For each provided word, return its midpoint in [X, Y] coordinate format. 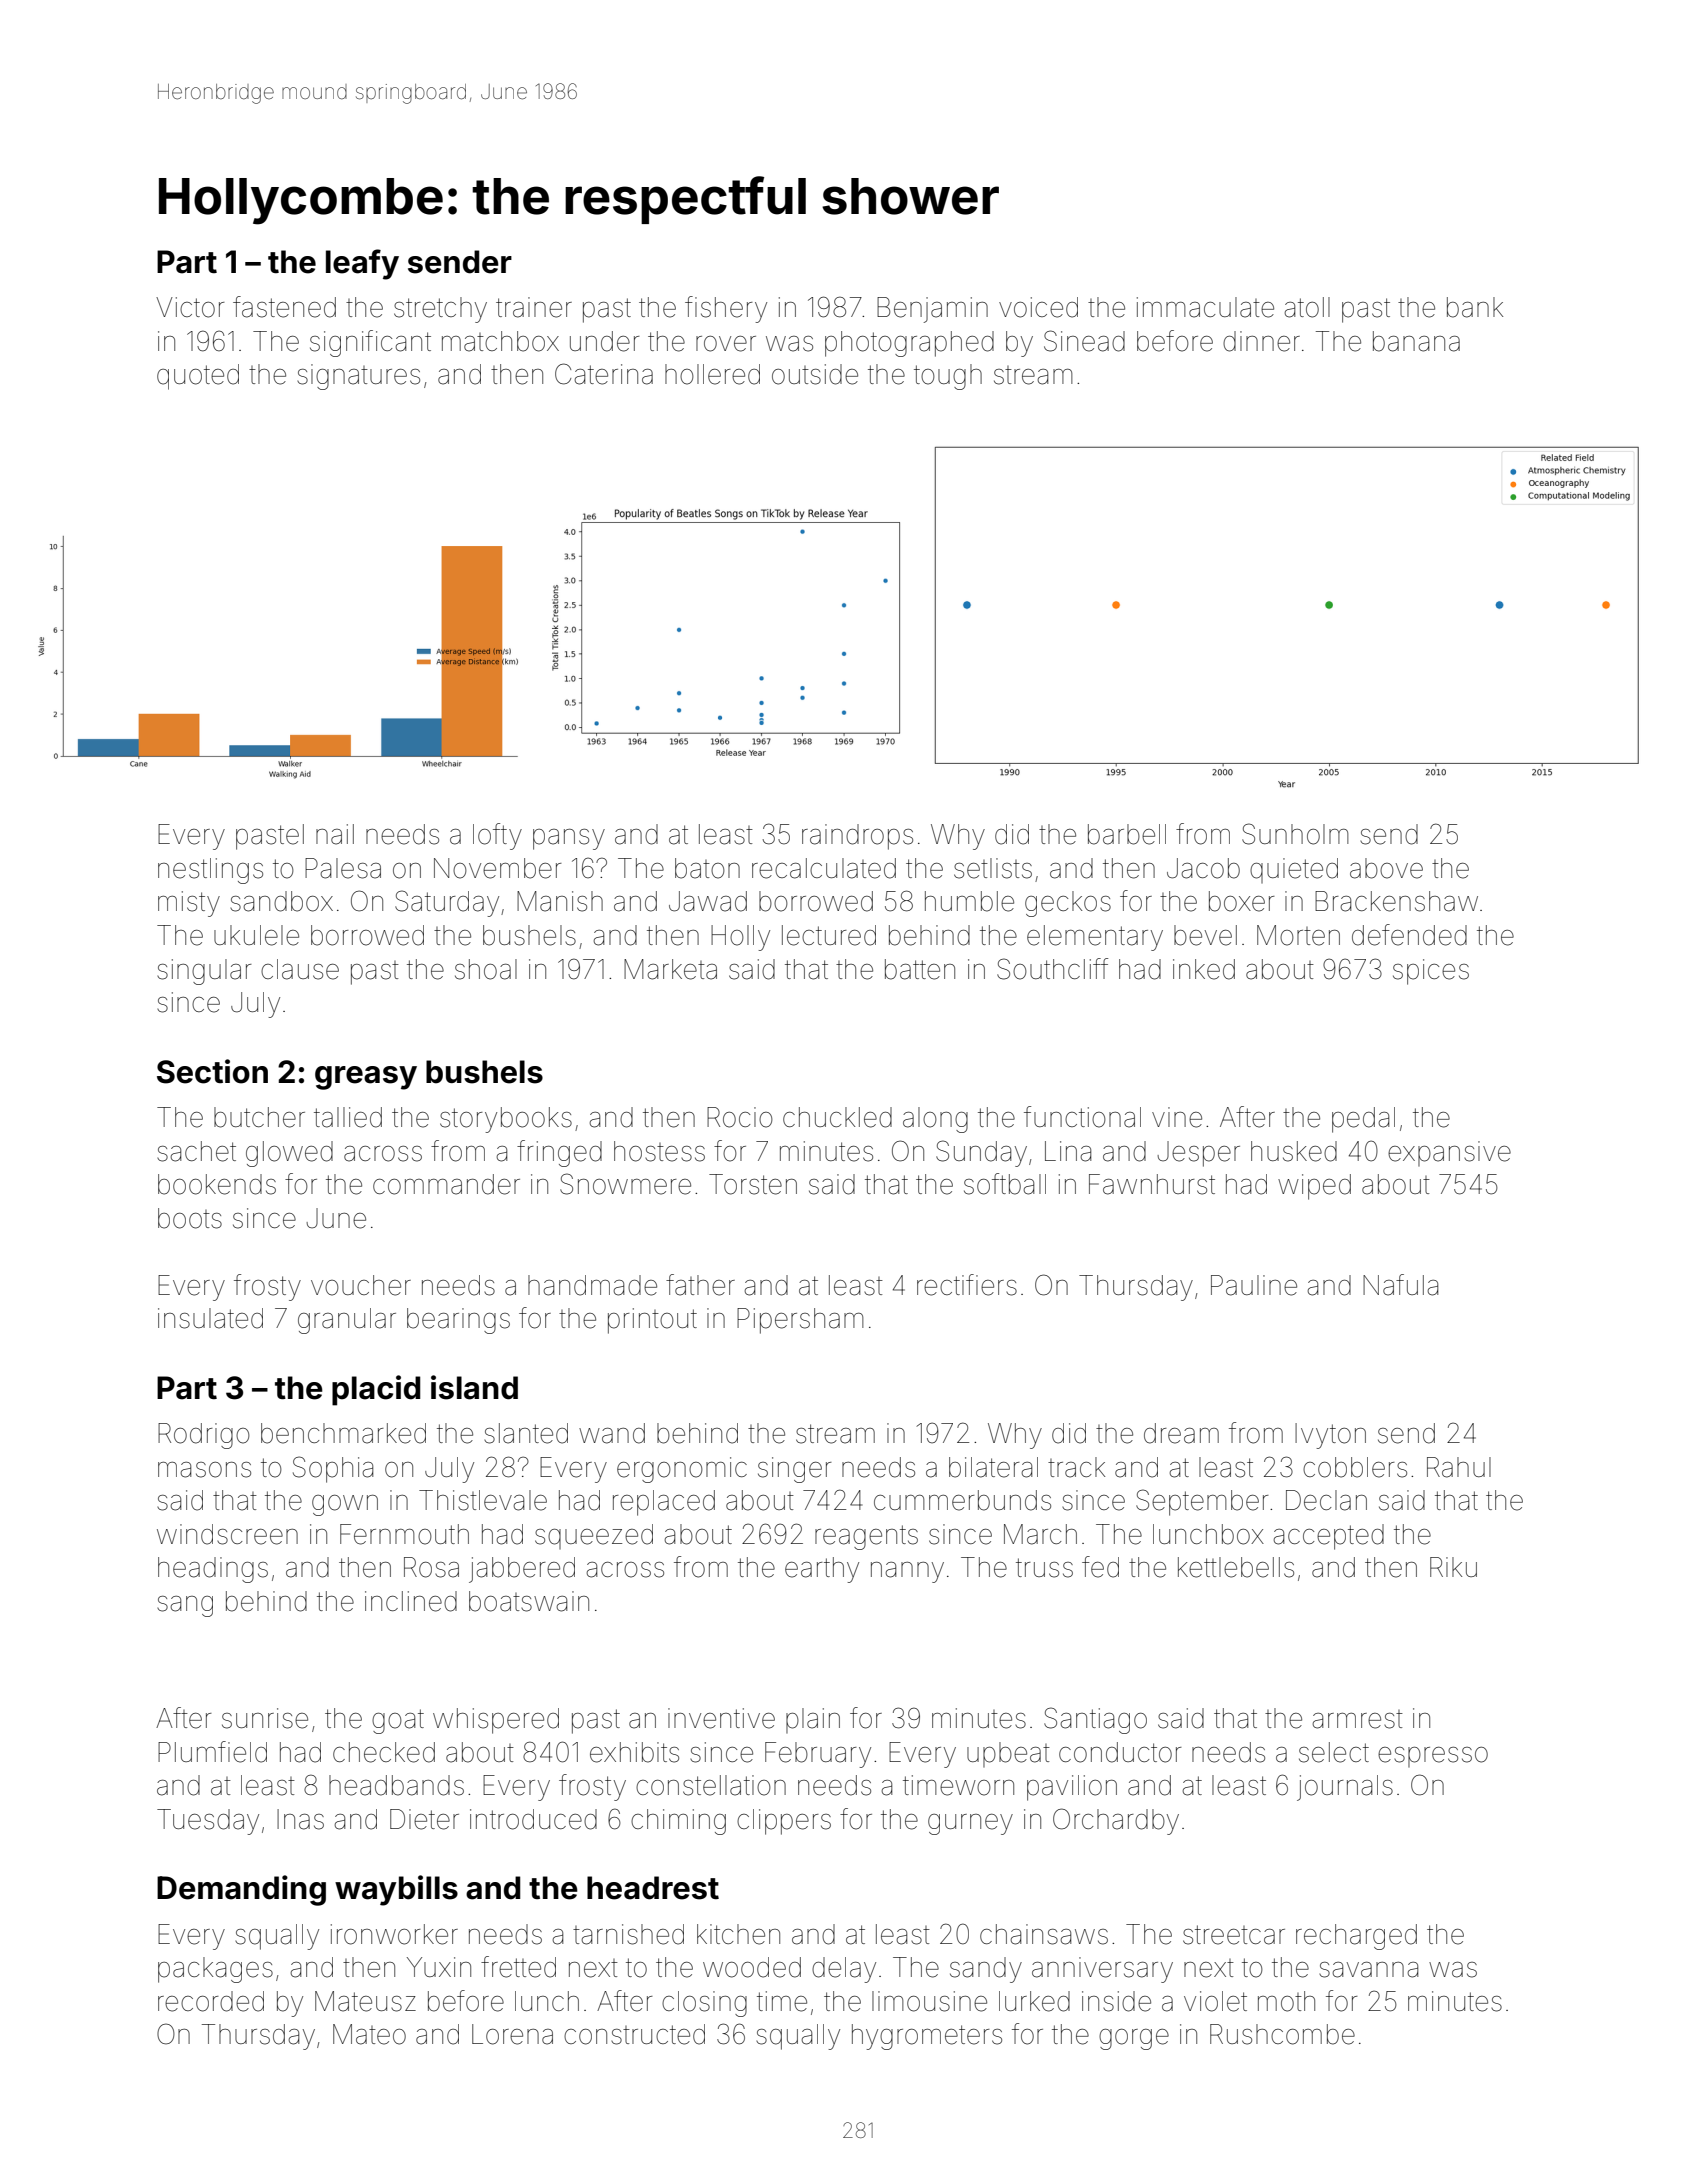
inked [1204, 969]
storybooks [506, 1120]
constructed [634, 2034]
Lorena [512, 2034]
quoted [198, 377]
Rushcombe [1282, 2034]
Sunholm [1295, 834]
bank [1475, 307]
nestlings [210, 871]
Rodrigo [204, 1436]
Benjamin [932, 310]
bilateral [993, 1467]
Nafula [1400, 1285]
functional [1082, 1117]
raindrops [857, 837]
